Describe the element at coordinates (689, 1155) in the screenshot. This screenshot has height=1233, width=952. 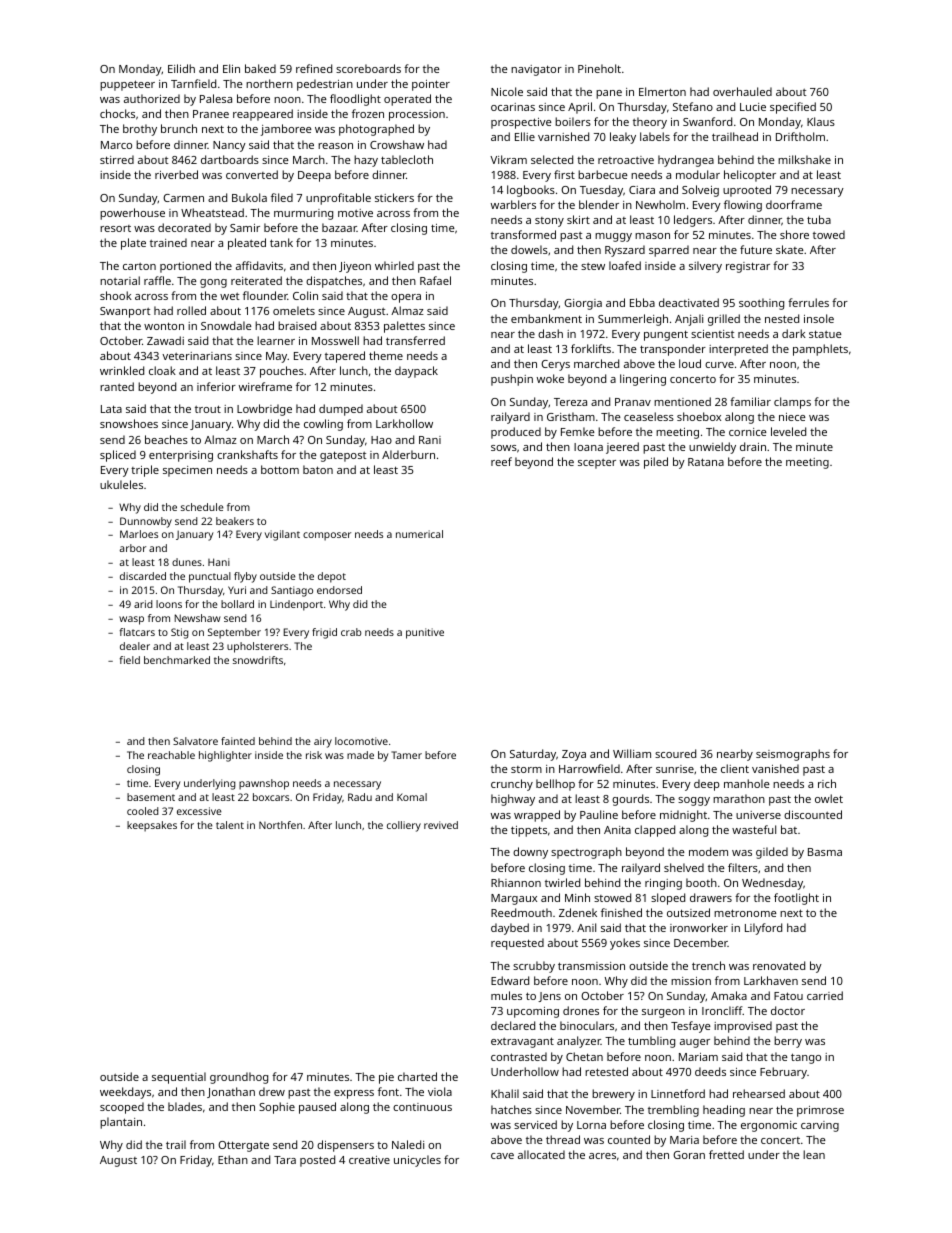
I see `Goran` at that location.
